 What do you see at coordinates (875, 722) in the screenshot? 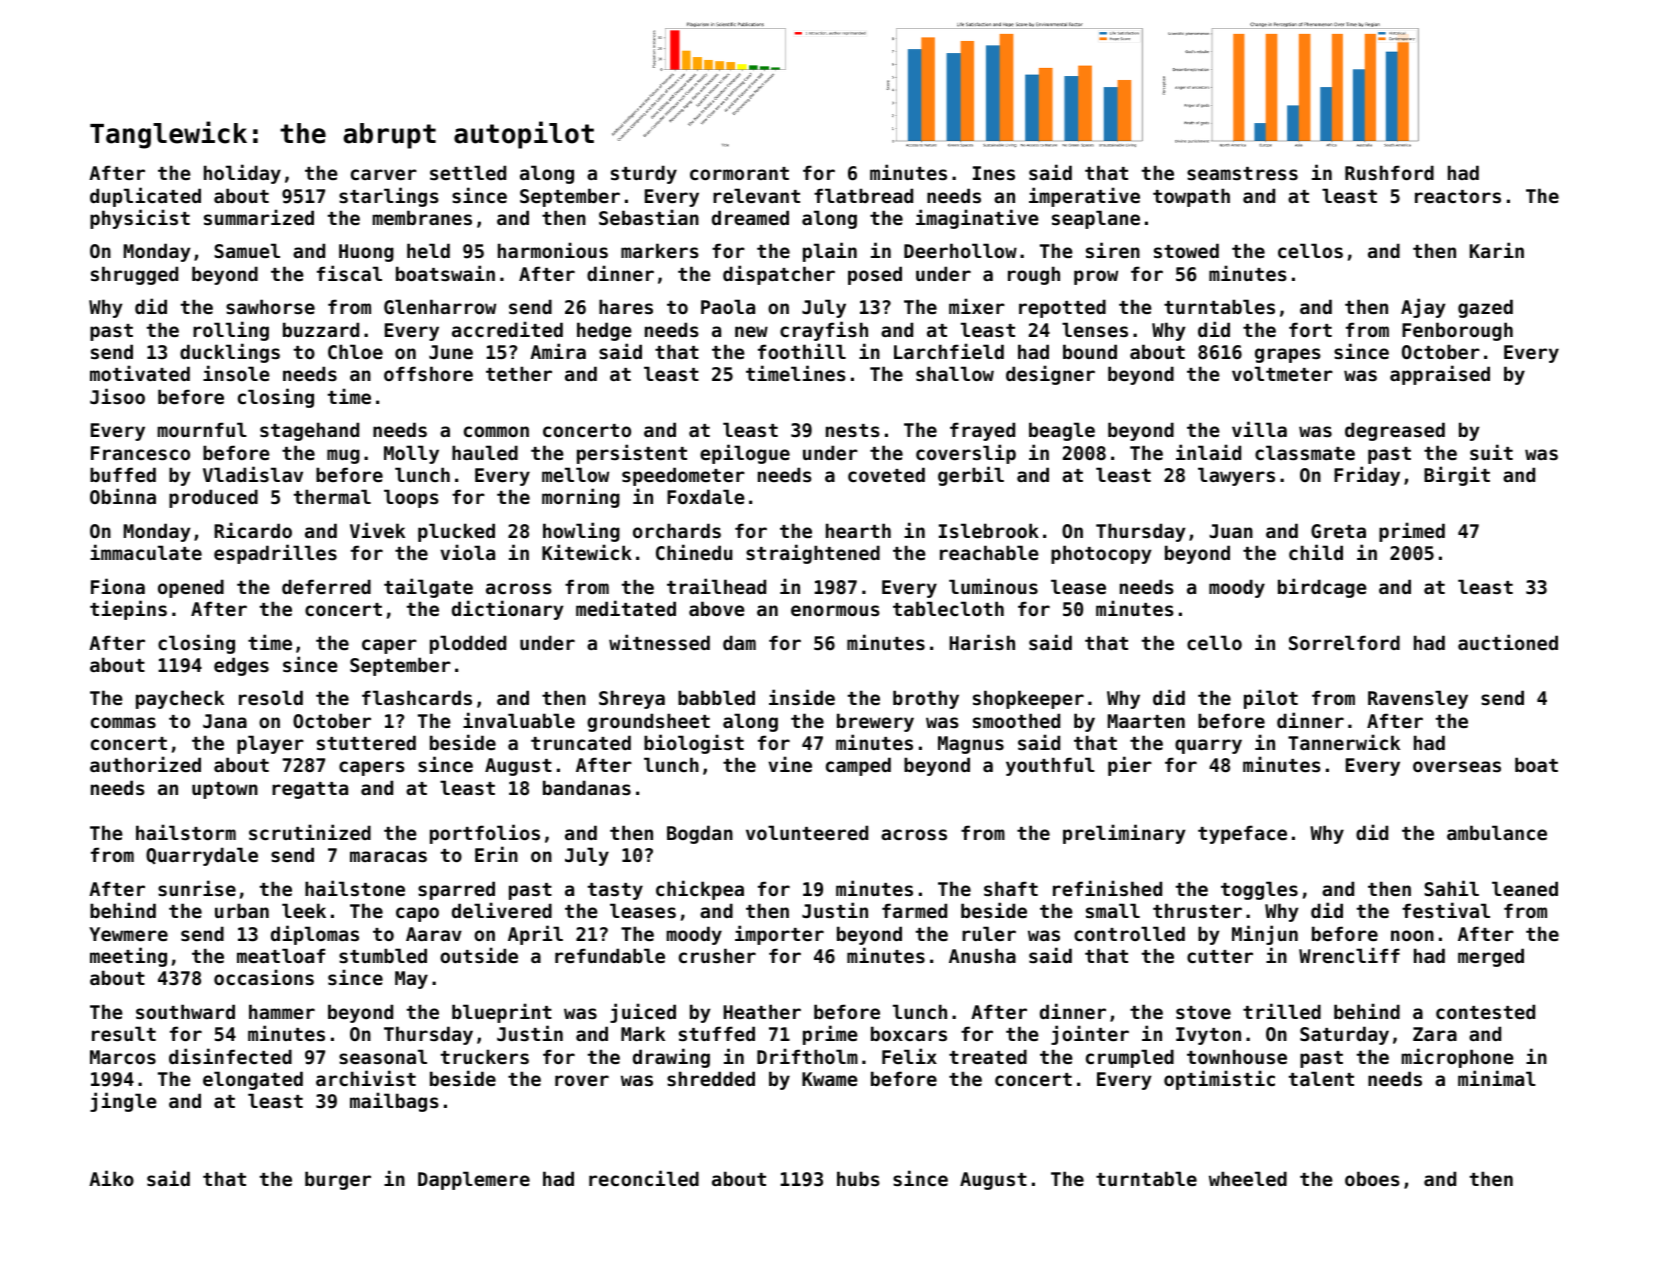
I see `brewery` at bounding box center [875, 722].
